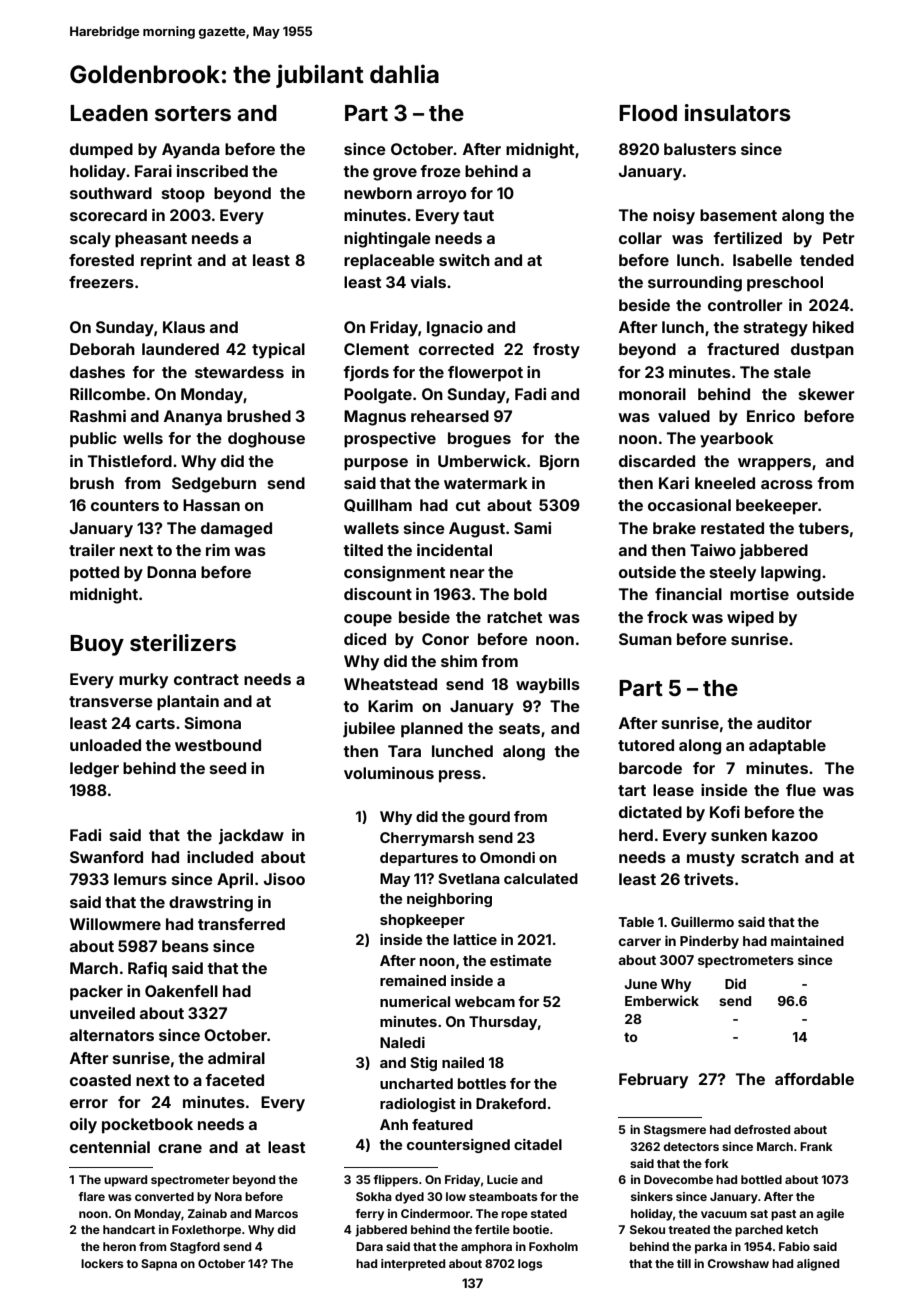  I want to click on Zainab, so click(207, 1213).
